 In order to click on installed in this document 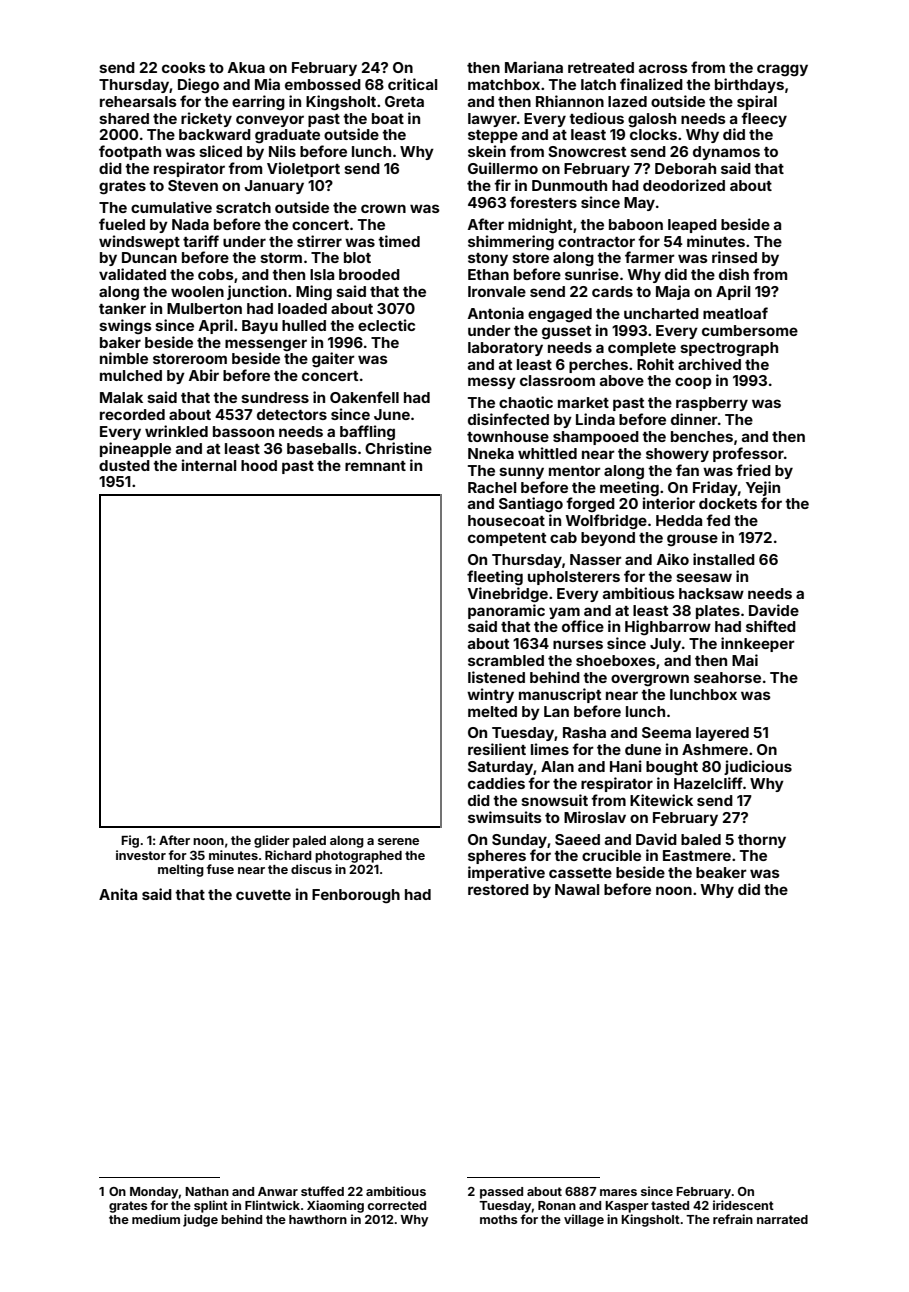, I will do `click(724, 559)`.
